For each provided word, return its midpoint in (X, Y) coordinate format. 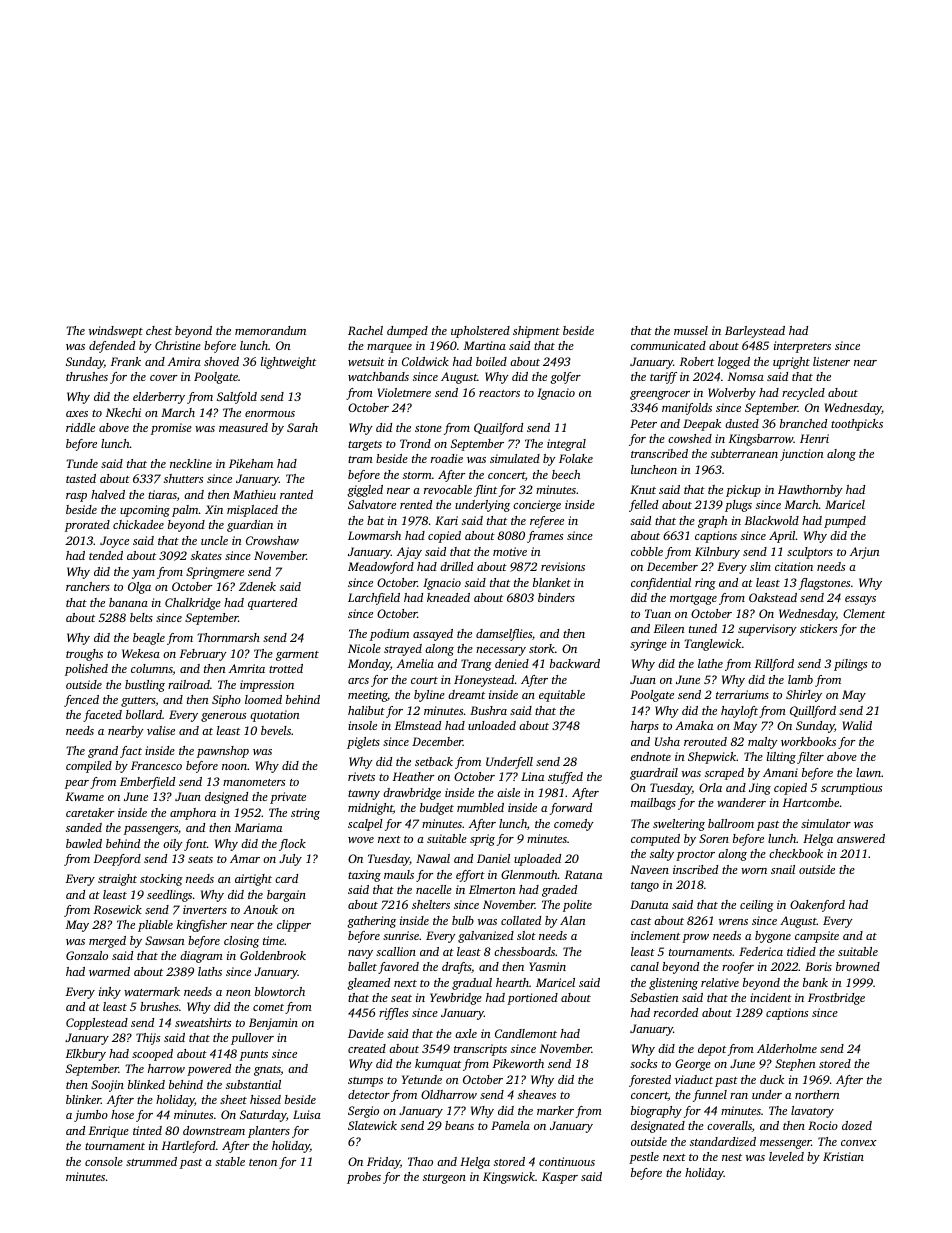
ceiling (757, 906)
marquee (389, 348)
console (104, 1161)
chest (159, 330)
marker (555, 1110)
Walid (857, 725)
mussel (691, 330)
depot (712, 1050)
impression (267, 686)
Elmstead (418, 725)
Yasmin (547, 966)
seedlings (169, 896)
